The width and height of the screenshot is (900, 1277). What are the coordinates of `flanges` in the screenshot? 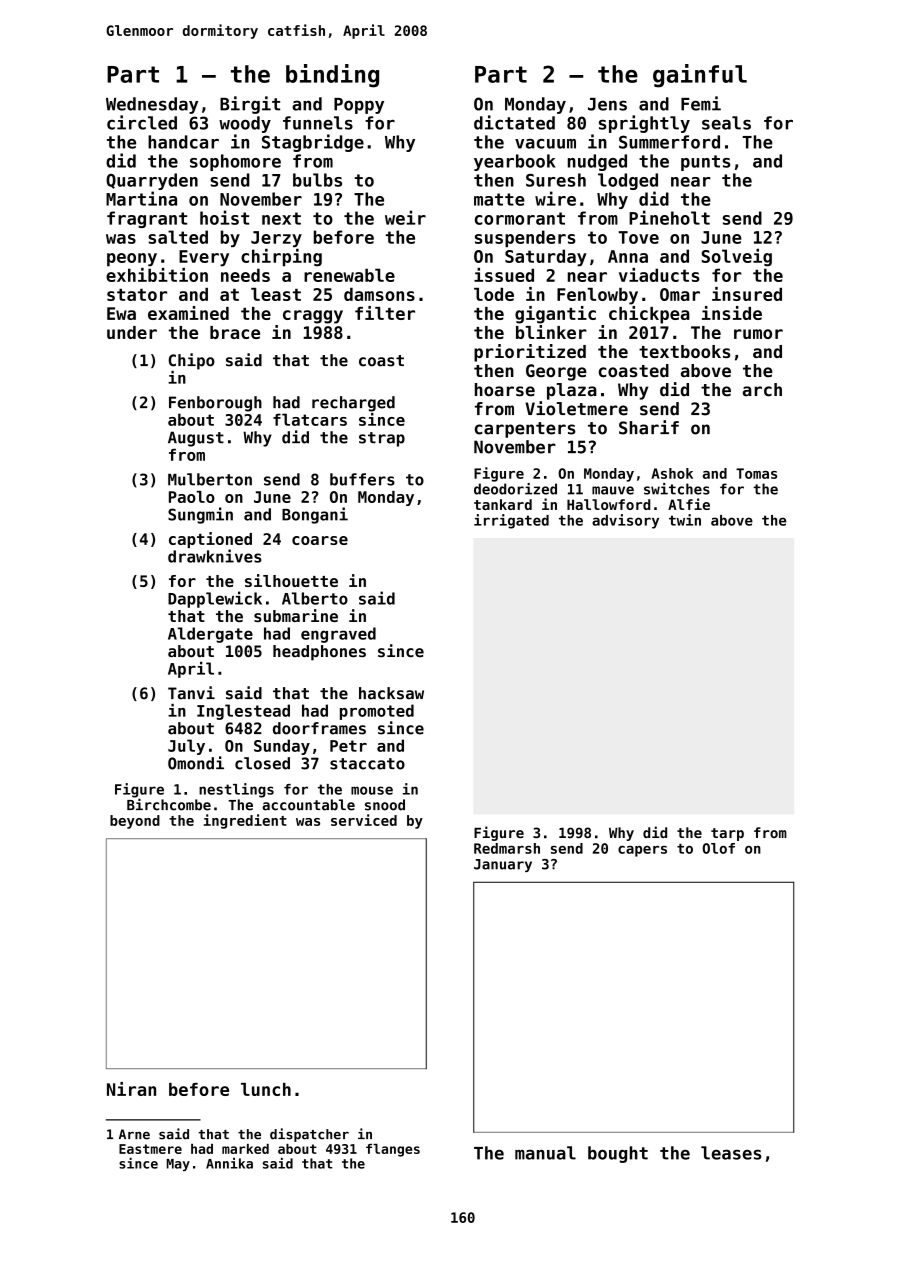 It's located at (393, 1150).
